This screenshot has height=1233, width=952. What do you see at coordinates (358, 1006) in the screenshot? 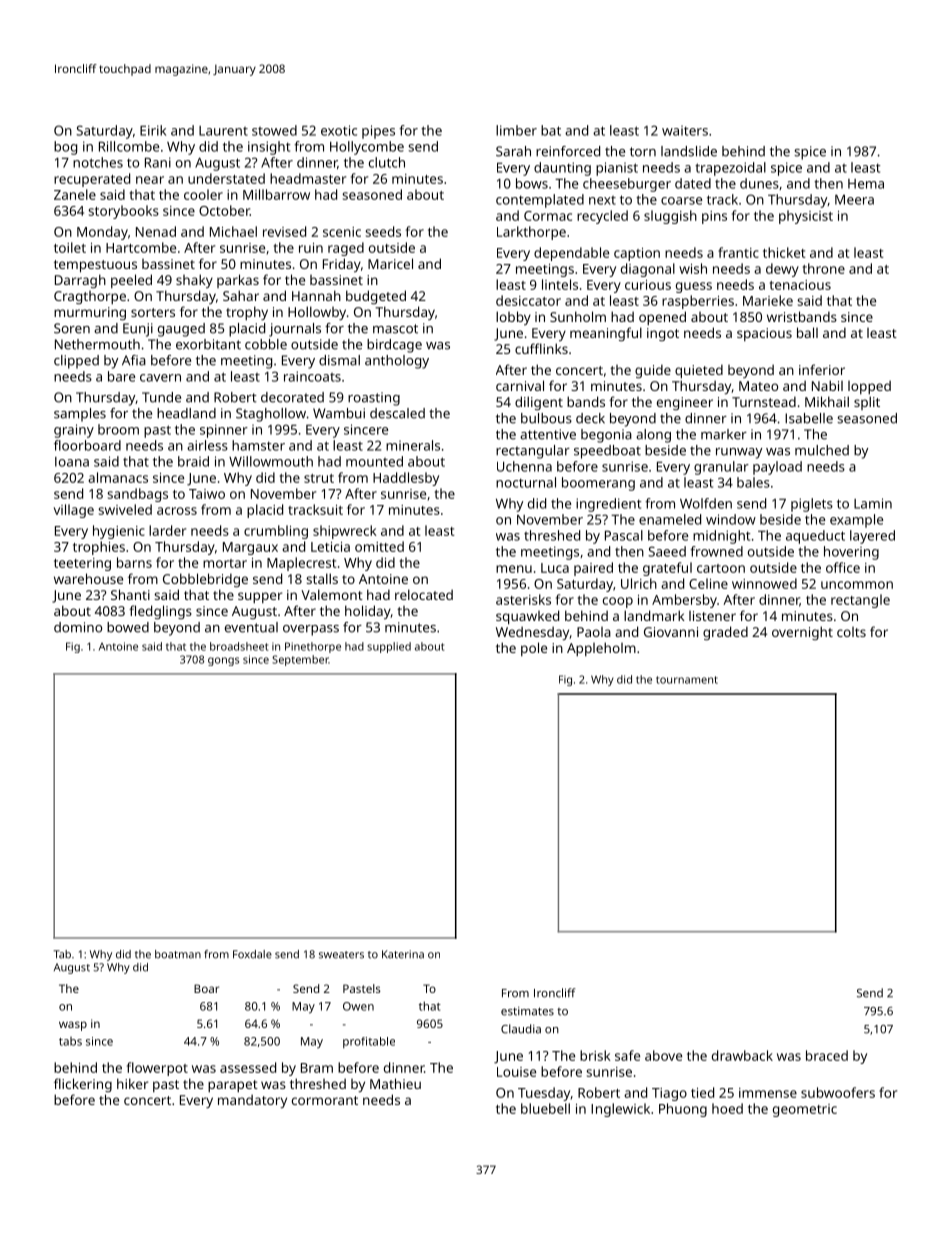
I see `Owen` at bounding box center [358, 1006].
